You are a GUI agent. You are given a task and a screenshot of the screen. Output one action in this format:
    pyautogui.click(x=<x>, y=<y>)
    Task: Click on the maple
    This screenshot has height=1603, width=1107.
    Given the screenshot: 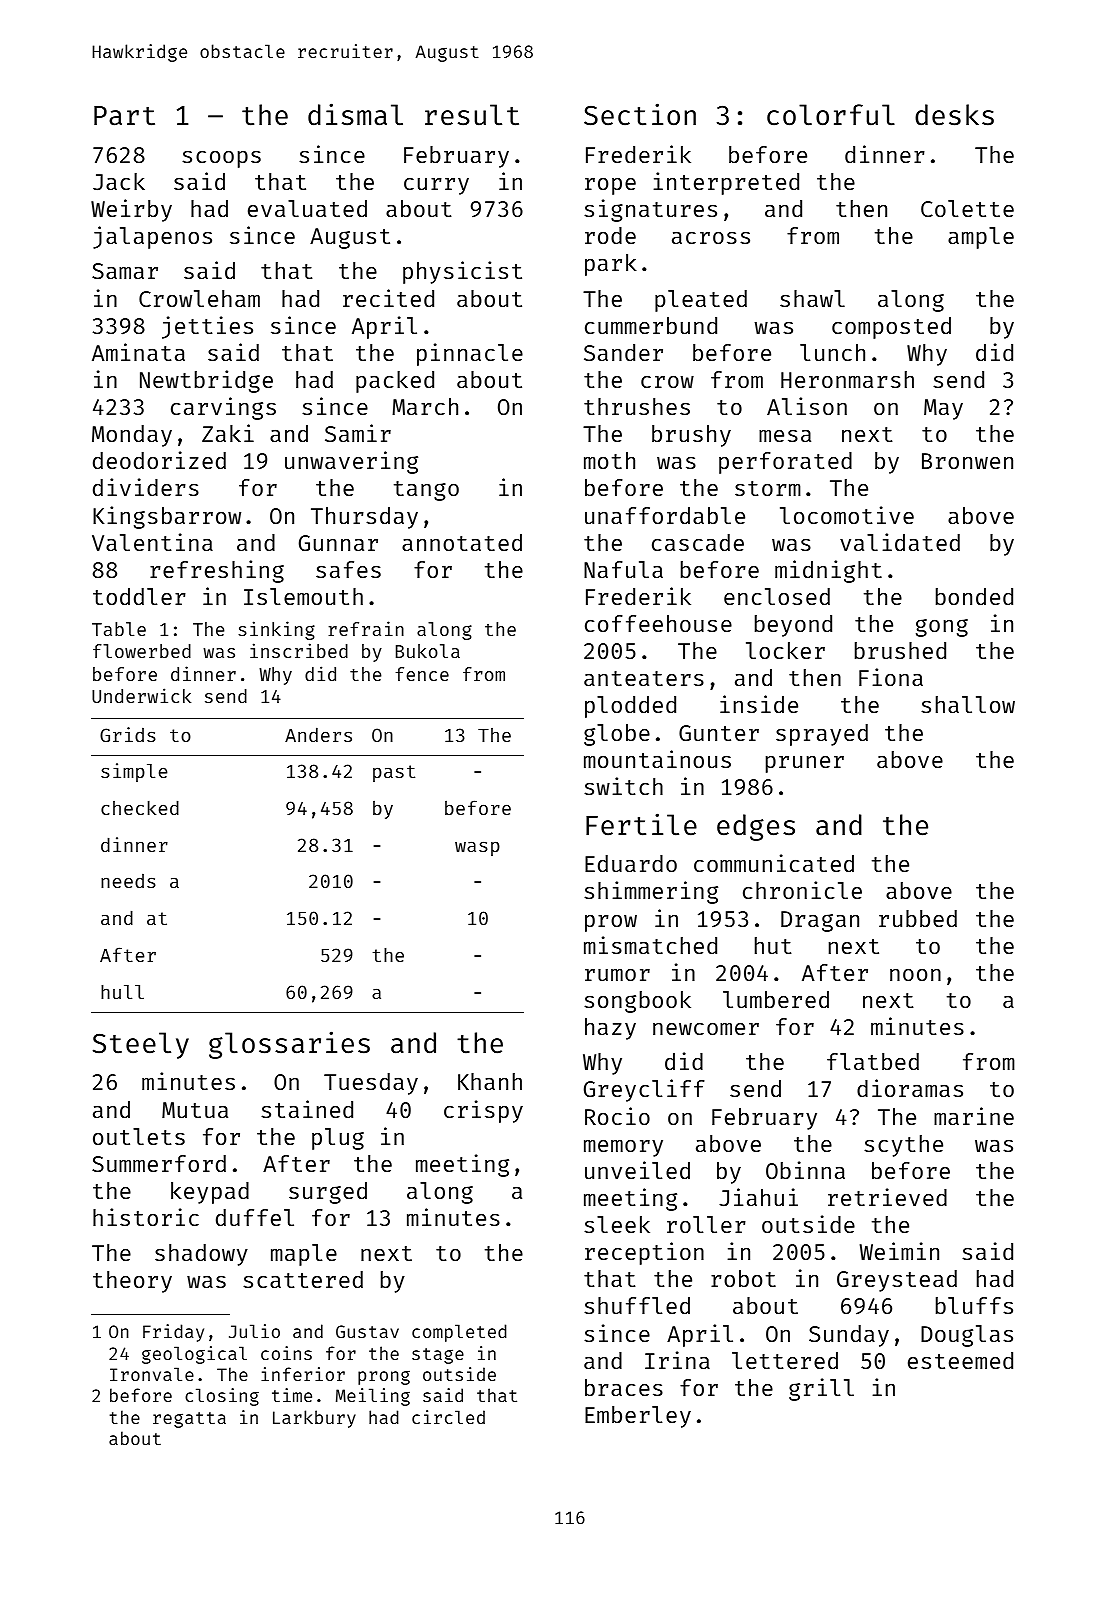 What is the action you would take?
    pyautogui.click(x=304, y=1255)
